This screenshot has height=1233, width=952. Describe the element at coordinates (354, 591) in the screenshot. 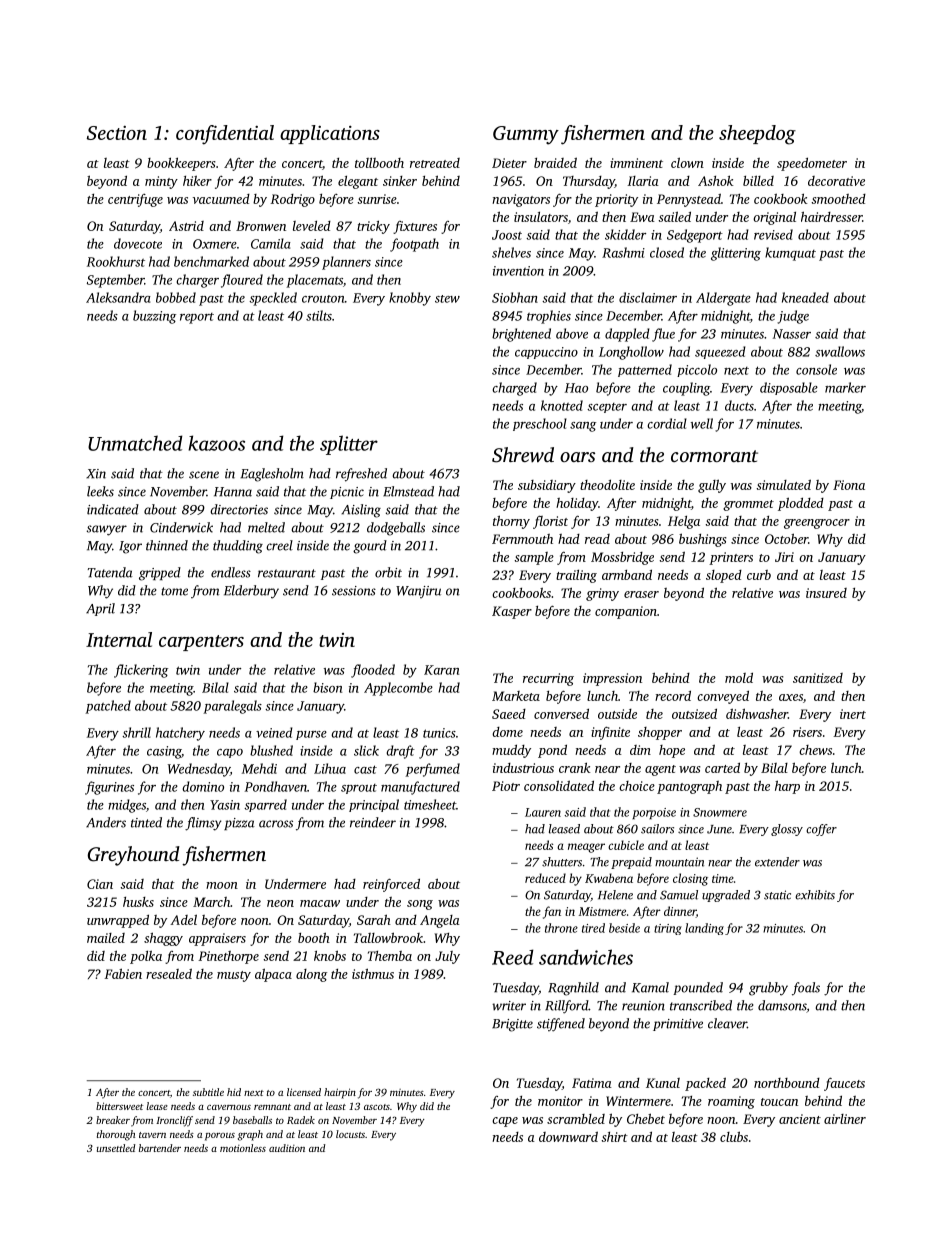

I see `sessions` at that location.
